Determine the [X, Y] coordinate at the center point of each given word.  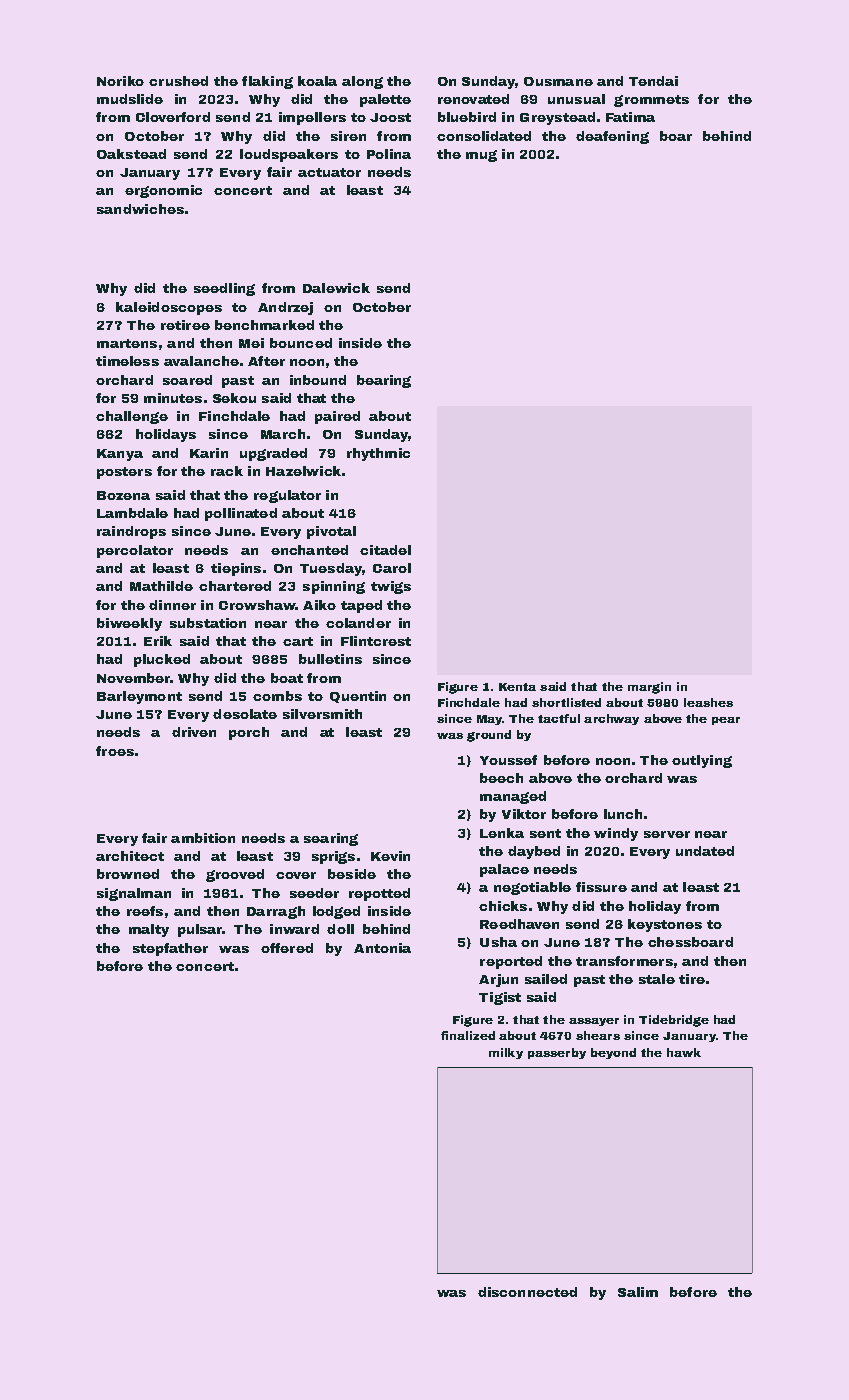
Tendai [653, 81]
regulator [287, 496]
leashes [708, 702]
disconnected [527, 1292]
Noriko [120, 81]
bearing [384, 381]
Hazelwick [303, 471]
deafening [612, 137]
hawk [684, 1052]
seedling [224, 289]
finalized [468, 1035]
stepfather [170, 949]
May [489, 720]
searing [331, 839]
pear [726, 721]
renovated [473, 99]
